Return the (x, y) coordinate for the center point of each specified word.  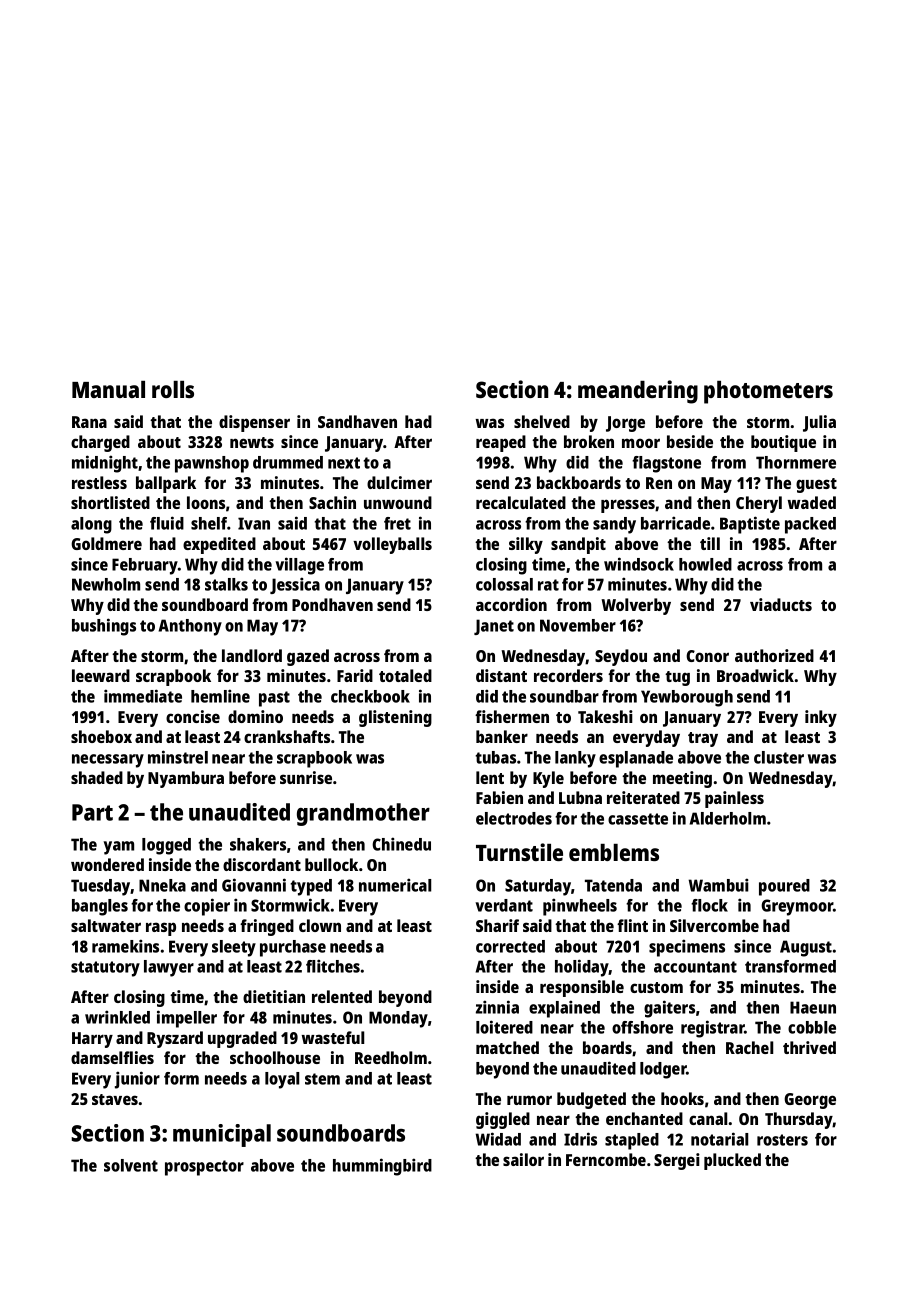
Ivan (254, 523)
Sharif (497, 925)
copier (207, 907)
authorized (774, 655)
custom (656, 987)
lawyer (169, 968)
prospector (204, 1168)
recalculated (521, 502)
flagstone (666, 464)
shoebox (101, 736)
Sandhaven (357, 421)
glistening (395, 718)
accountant (695, 967)
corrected (510, 946)
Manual (108, 389)
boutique (783, 443)
